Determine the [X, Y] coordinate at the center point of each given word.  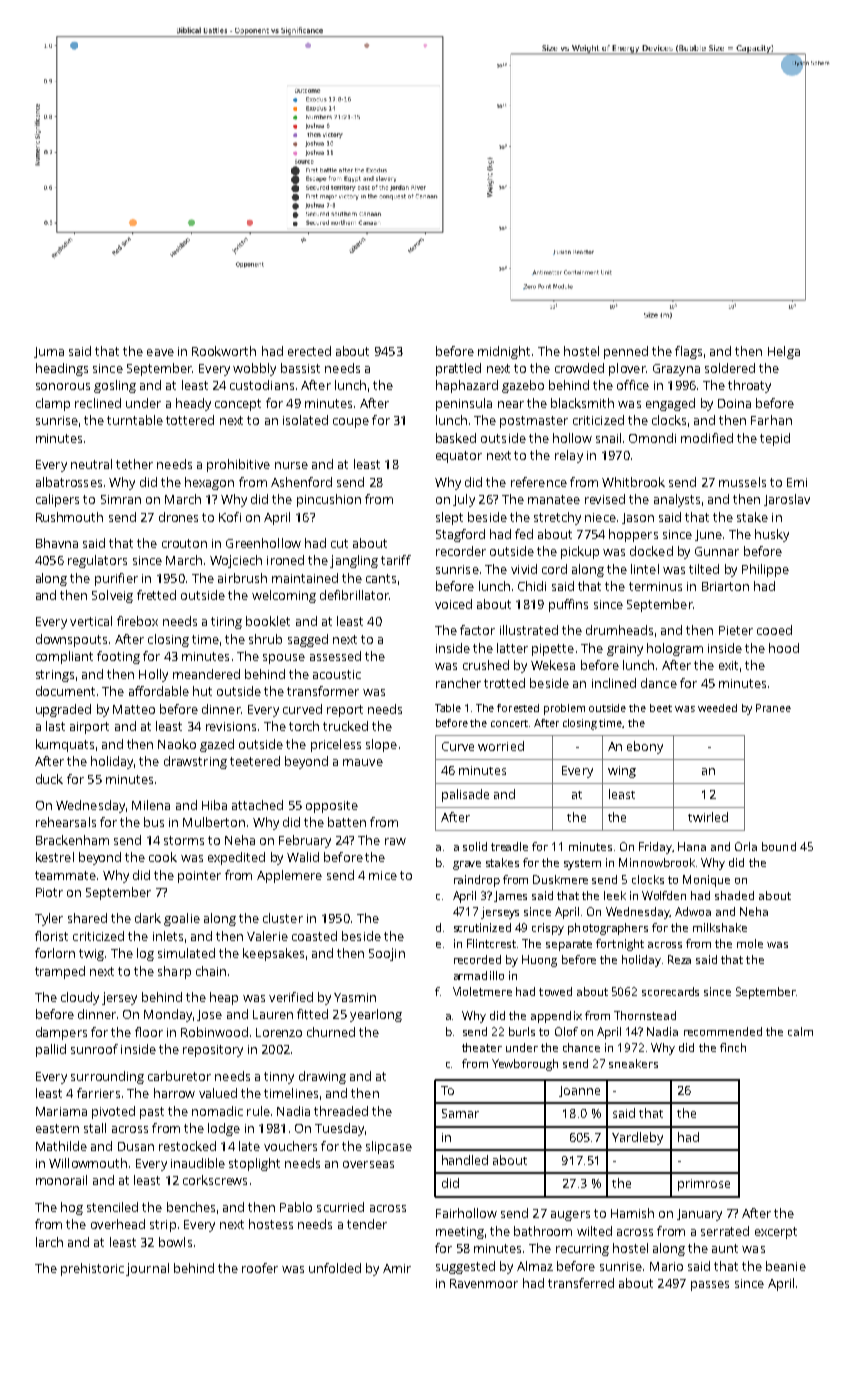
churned [331, 1032]
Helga [784, 352]
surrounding [107, 1077]
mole [750, 943]
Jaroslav [787, 500]
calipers [57, 500]
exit [728, 665]
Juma [49, 352]
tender [367, 1224]
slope [381, 745]
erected [309, 351]
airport [89, 728]
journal [147, 1269]
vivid [524, 569]
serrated [725, 1231]
